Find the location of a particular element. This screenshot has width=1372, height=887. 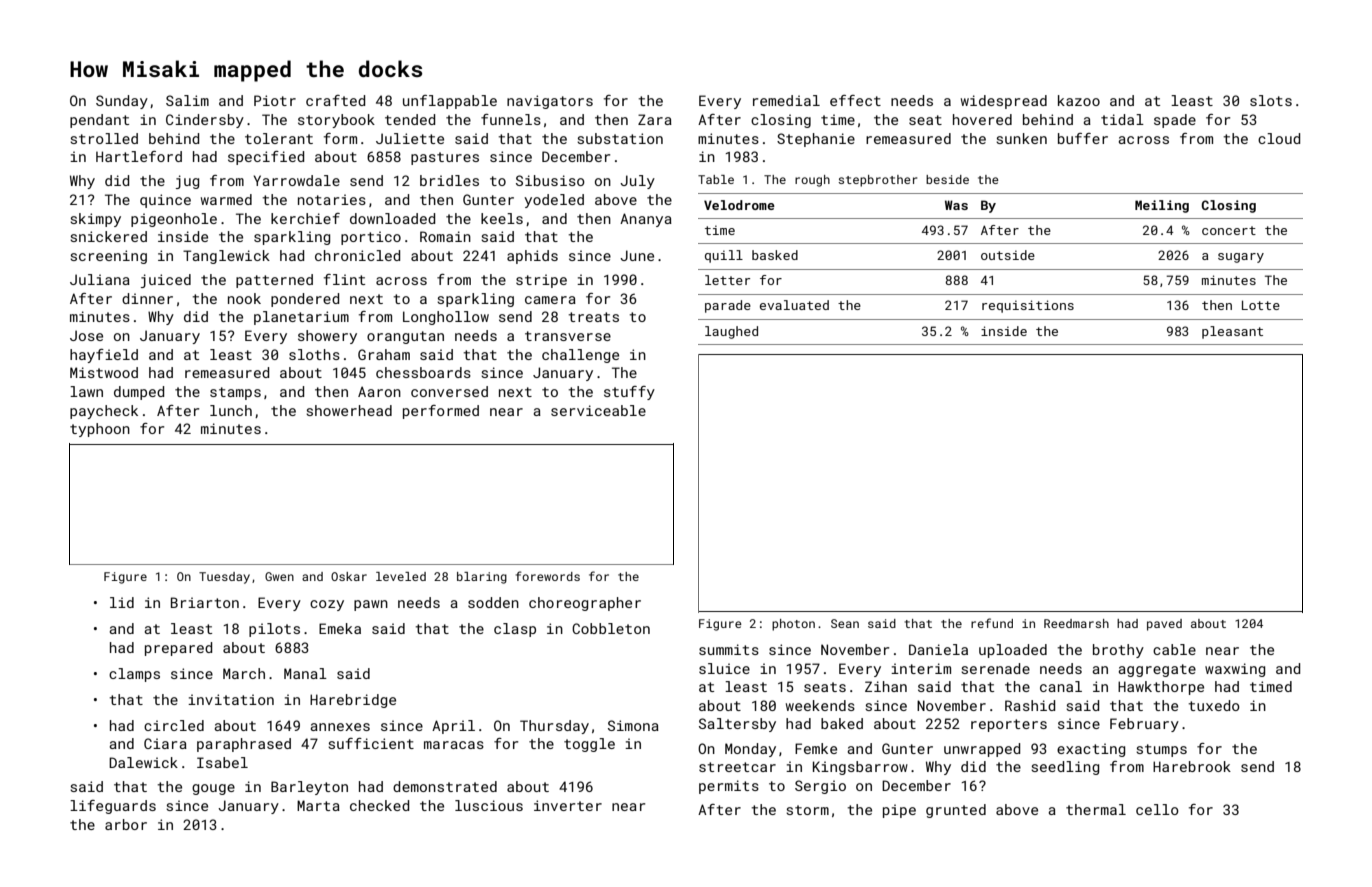

Meiling is located at coordinates (1162, 206).
